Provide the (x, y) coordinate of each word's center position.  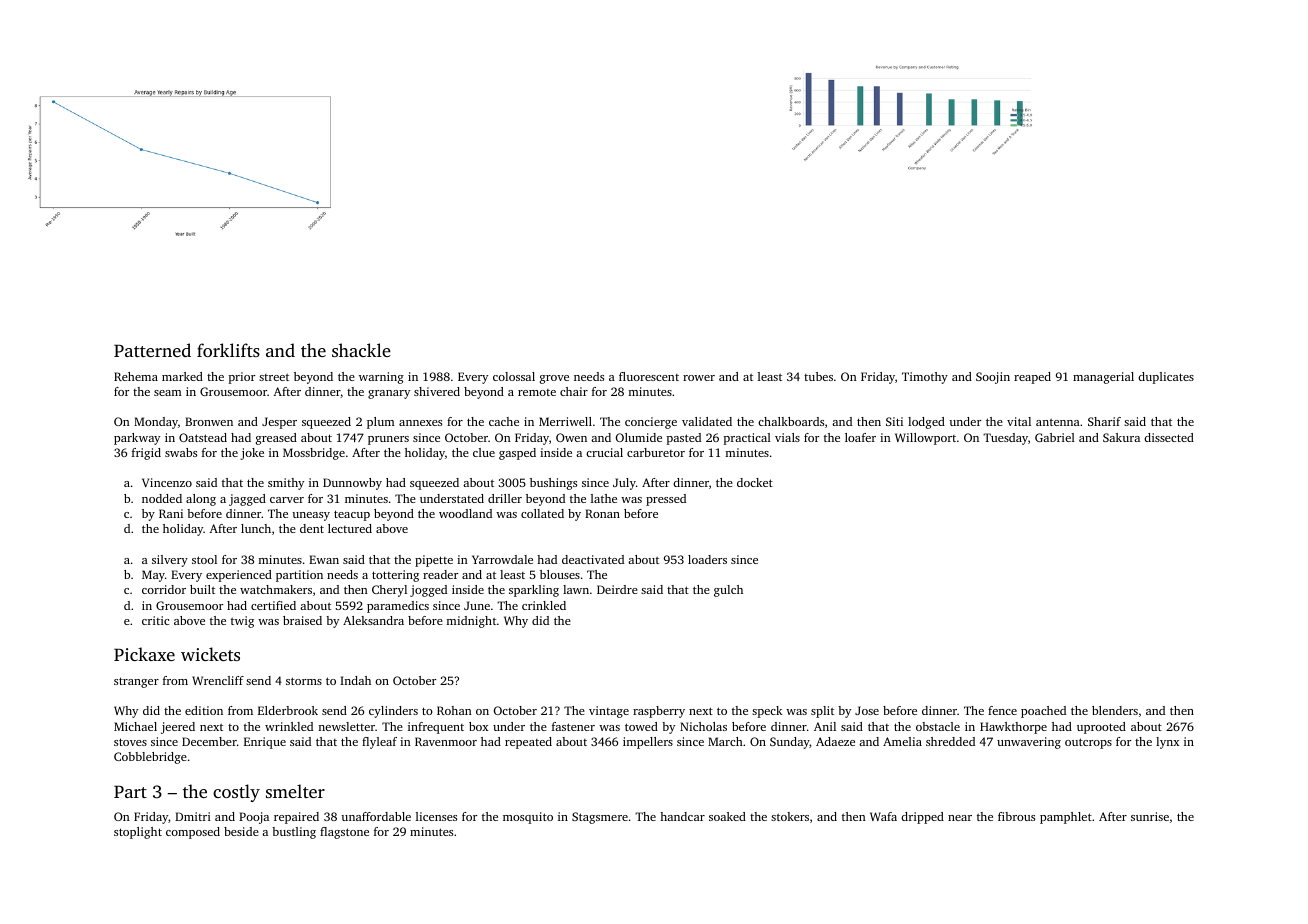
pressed (666, 500)
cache (504, 421)
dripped (922, 818)
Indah (355, 680)
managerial (1103, 378)
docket (755, 482)
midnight (471, 622)
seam (168, 393)
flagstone (344, 833)
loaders (707, 559)
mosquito (528, 818)
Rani (171, 513)
